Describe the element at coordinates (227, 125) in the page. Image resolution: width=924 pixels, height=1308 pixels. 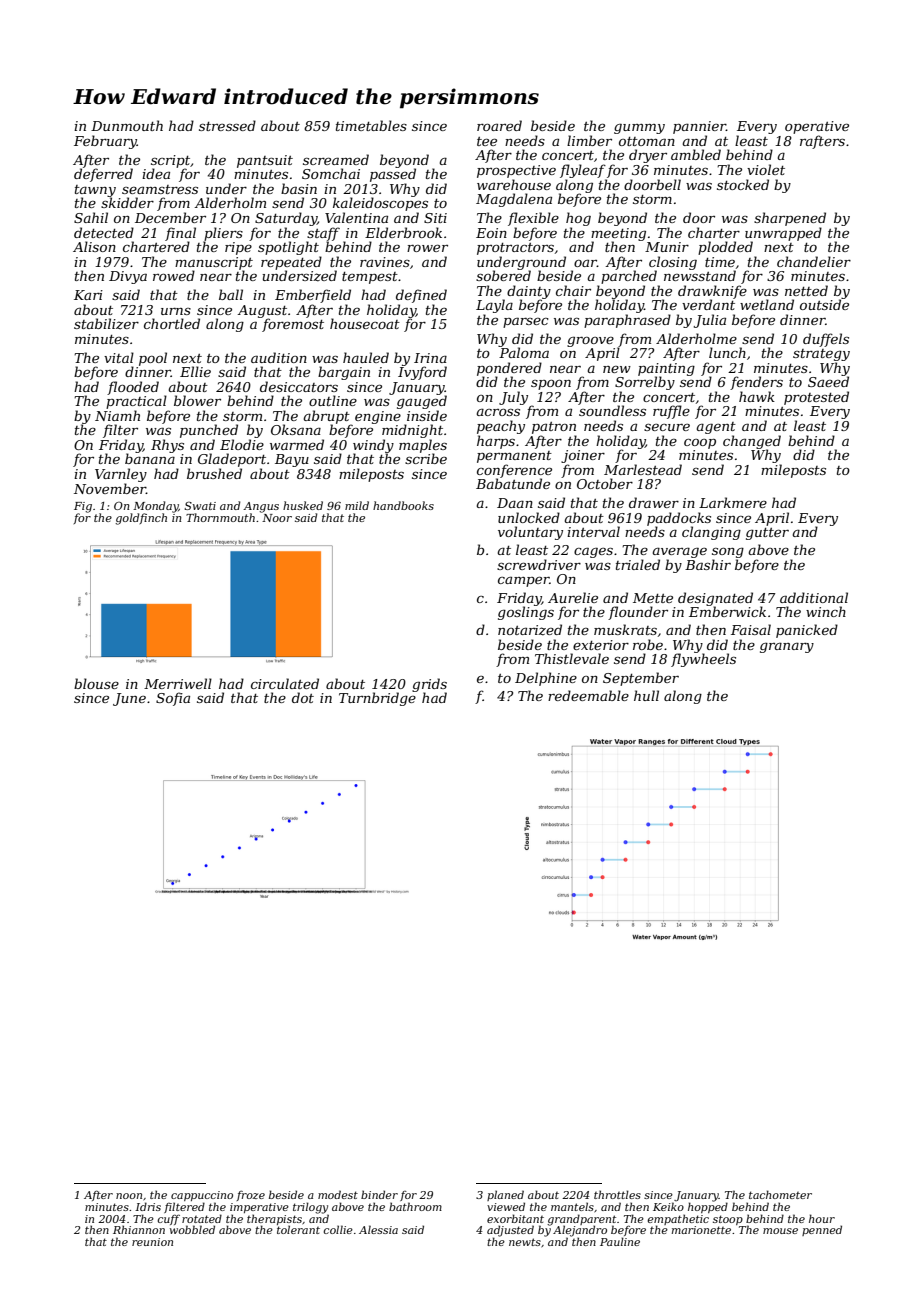
I see `stressed` at that location.
